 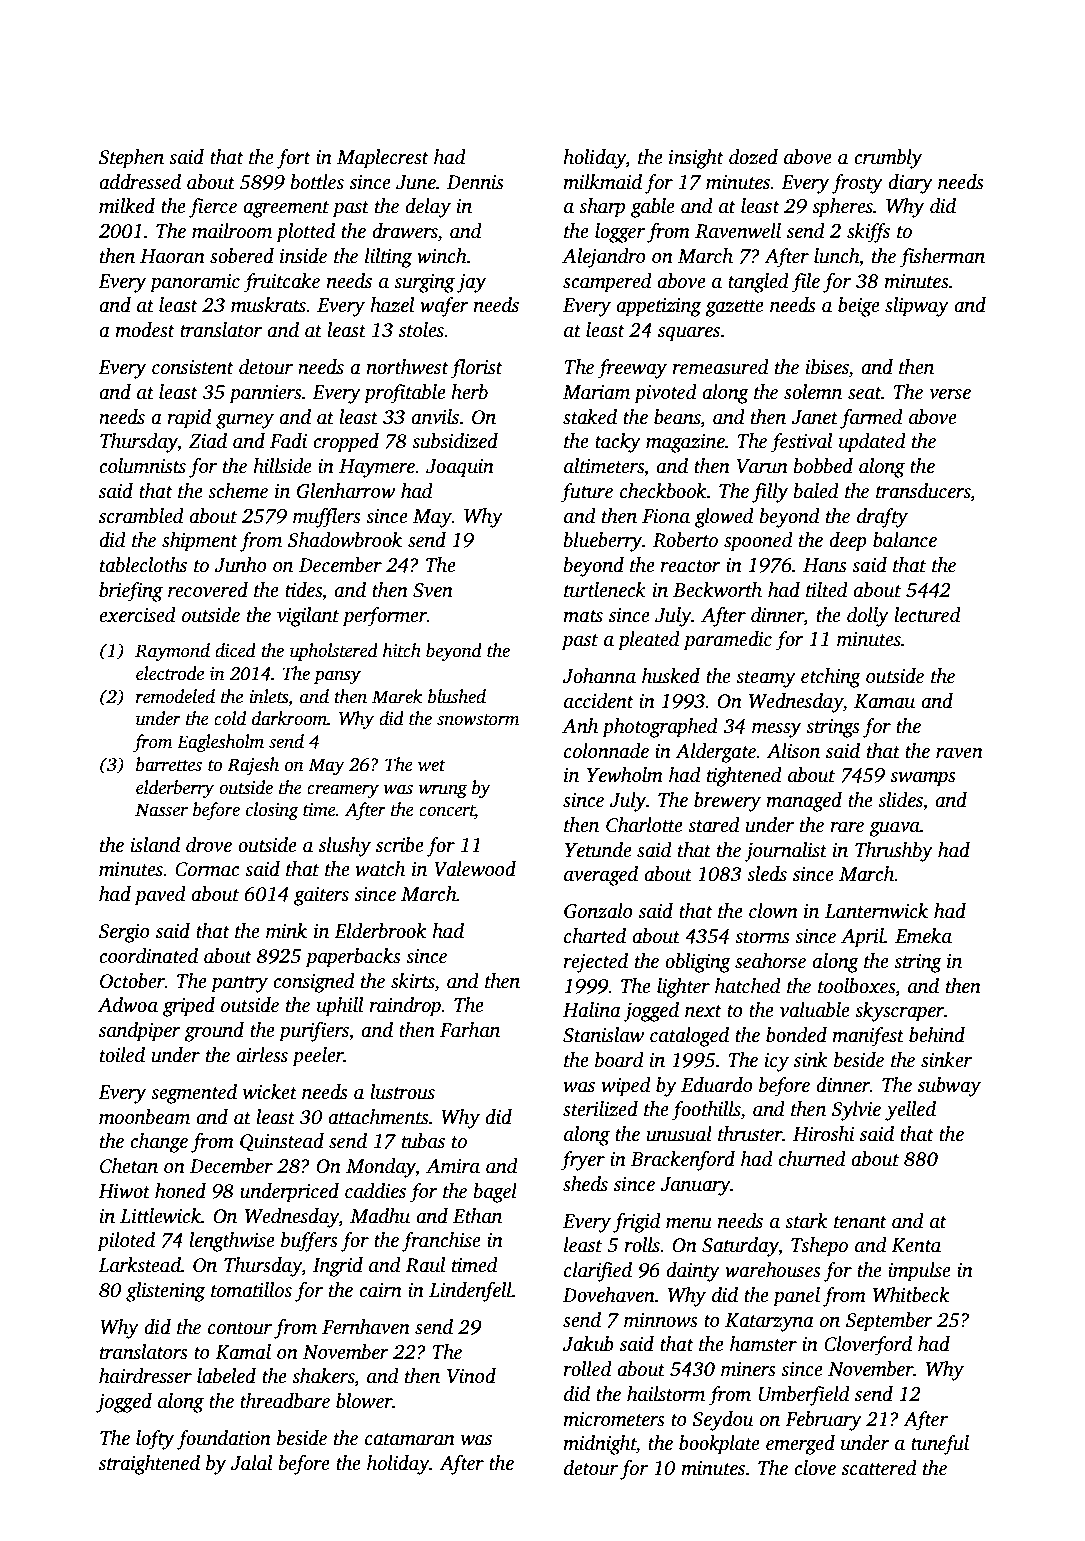 I want to click on Alison, so click(x=793, y=751).
